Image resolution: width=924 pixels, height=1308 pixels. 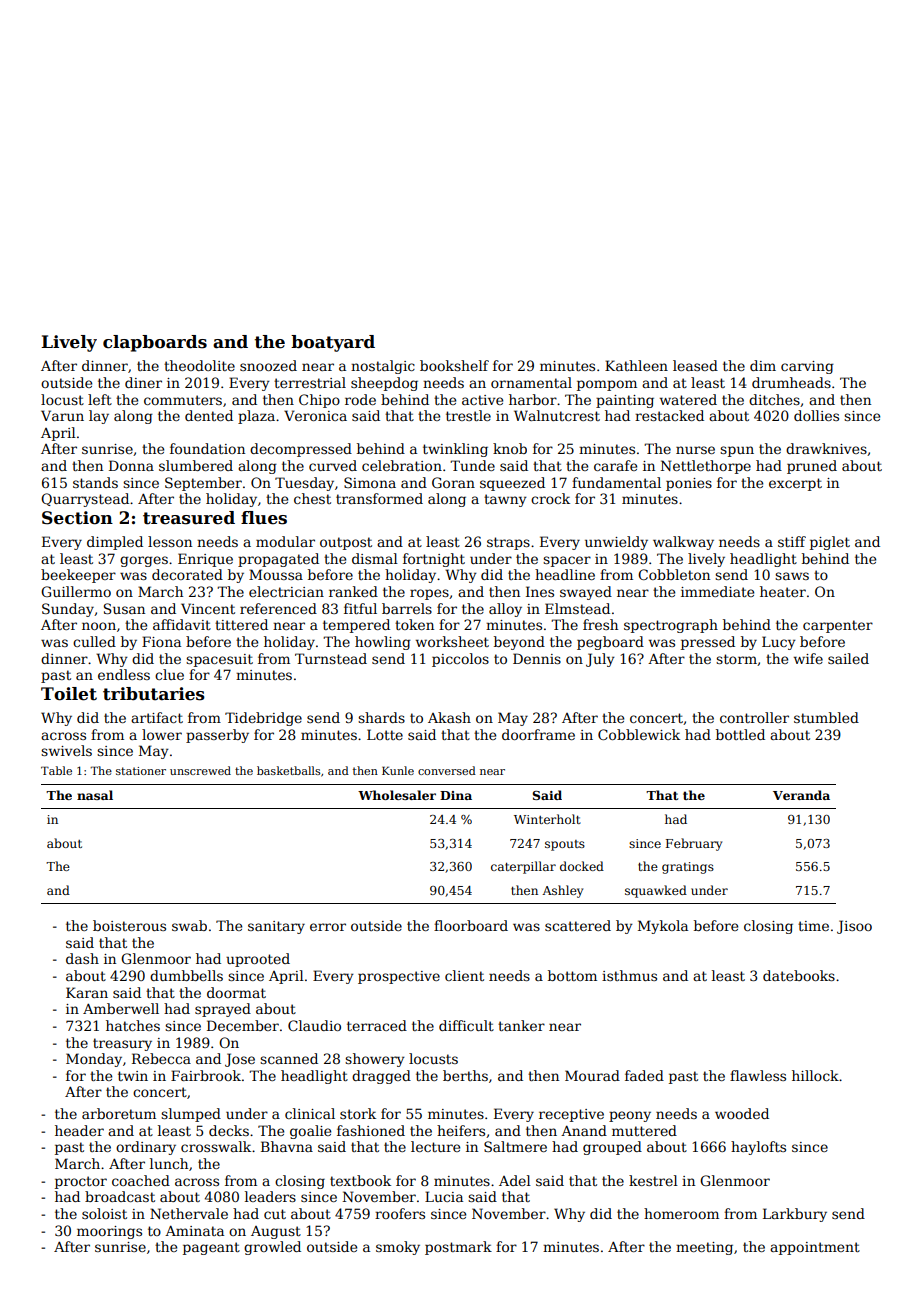 I want to click on conversed, so click(x=447, y=770).
